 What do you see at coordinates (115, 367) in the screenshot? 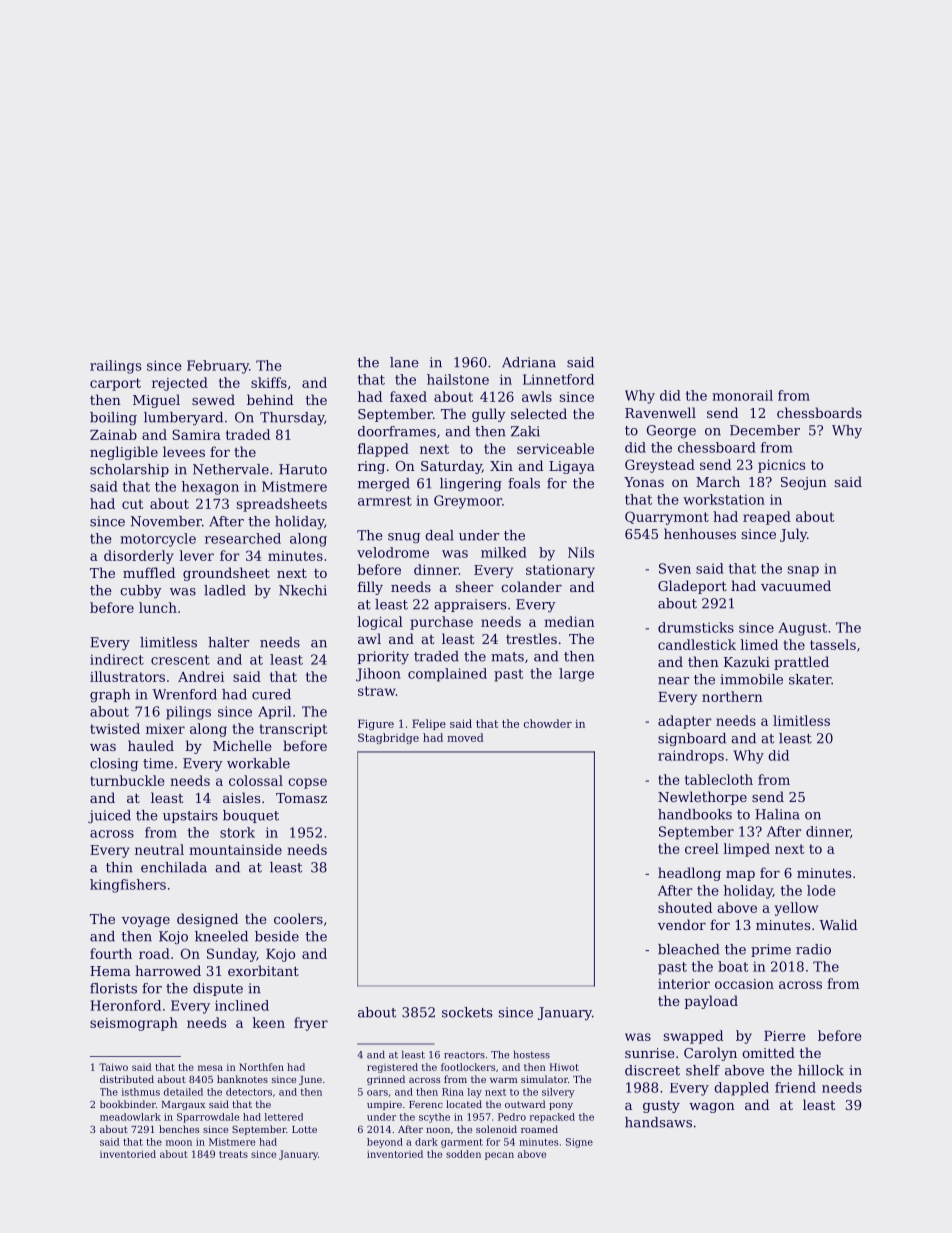
I see `railings` at bounding box center [115, 367].
